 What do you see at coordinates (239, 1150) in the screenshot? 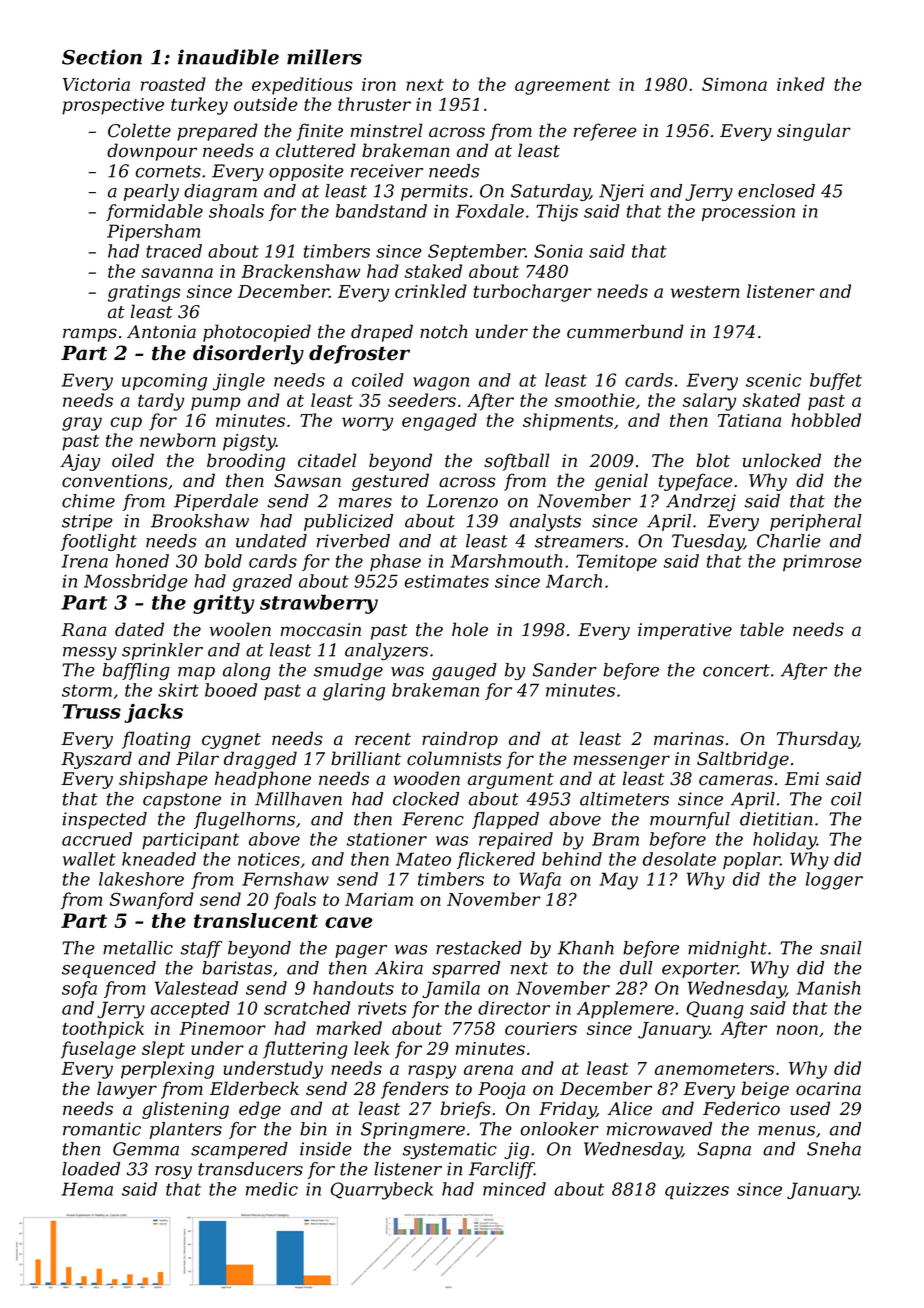
I see `scampered` at bounding box center [239, 1150].
